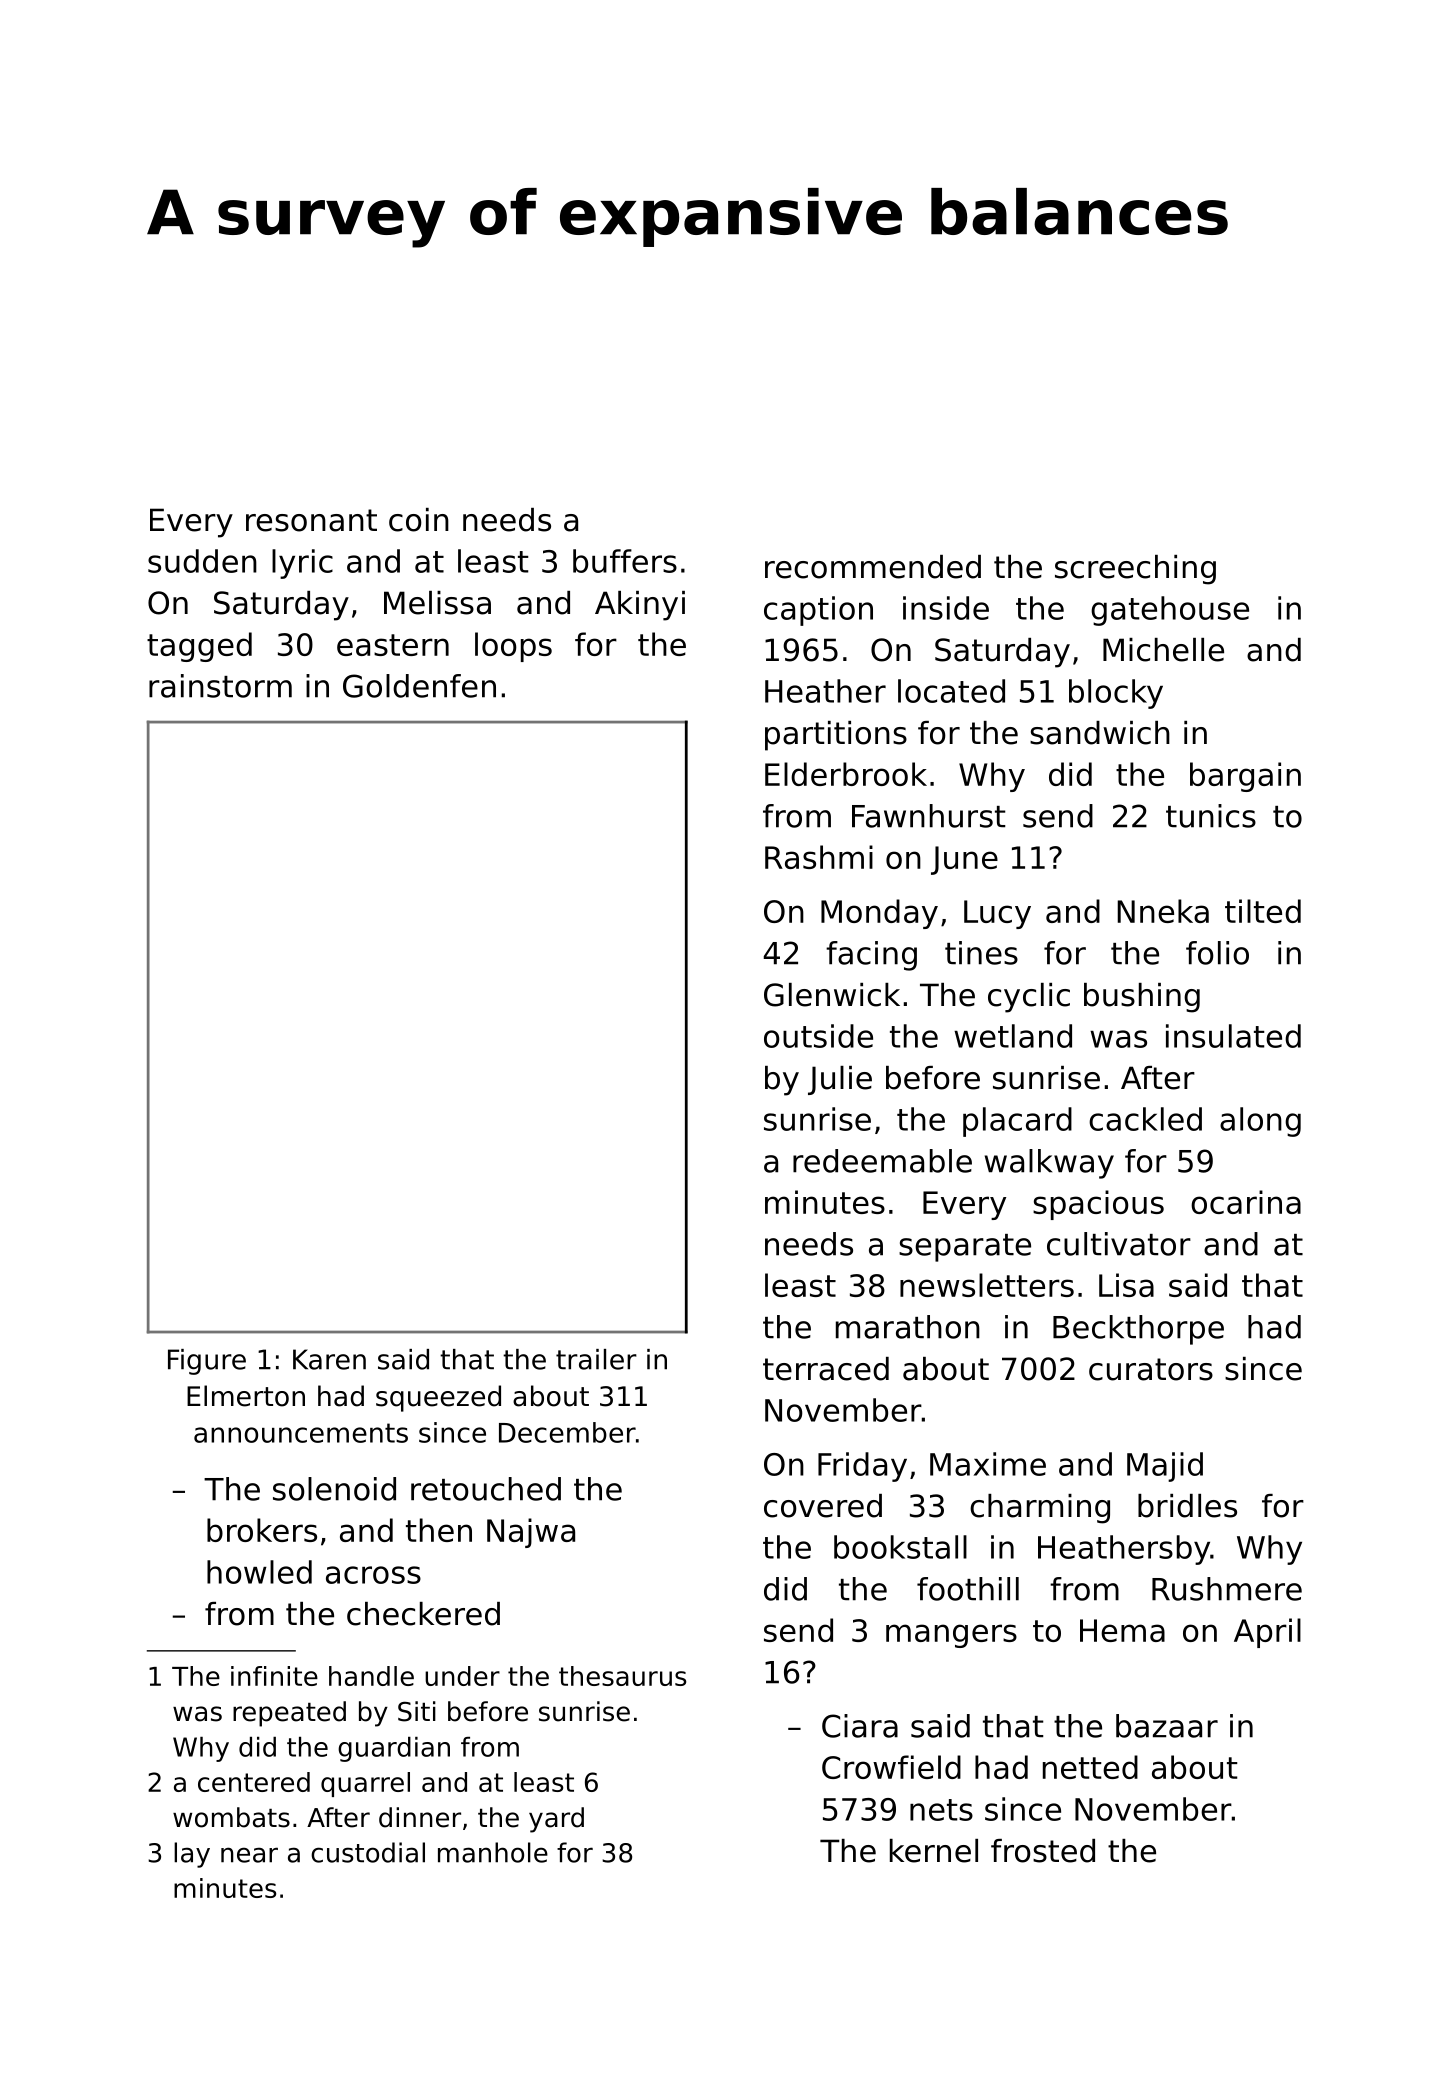 This image has width=1450, height=2100. I want to click on Akinyi, so click(640, 606).
